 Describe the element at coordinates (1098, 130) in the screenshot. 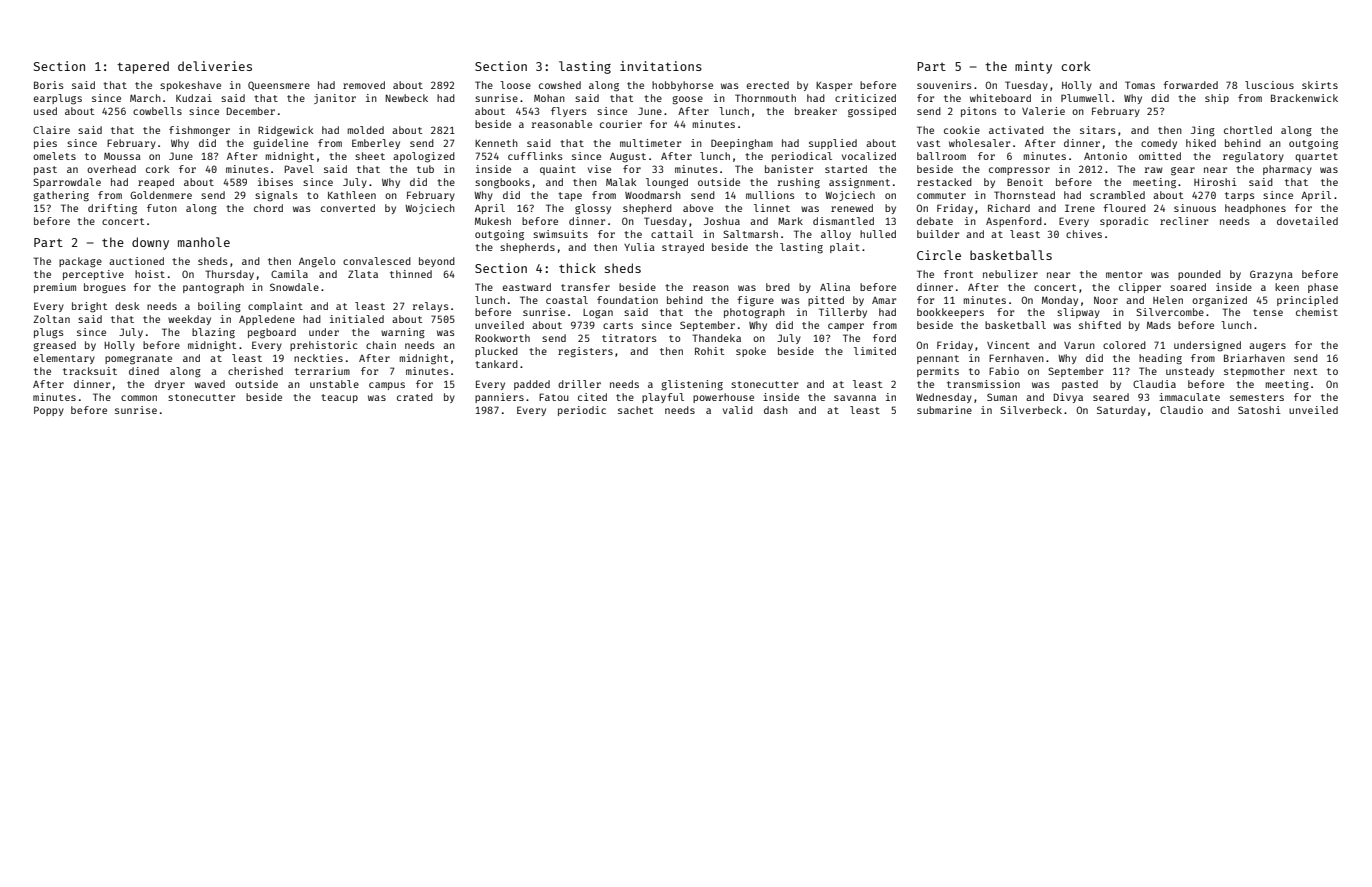

I see `sitars` at that location.
